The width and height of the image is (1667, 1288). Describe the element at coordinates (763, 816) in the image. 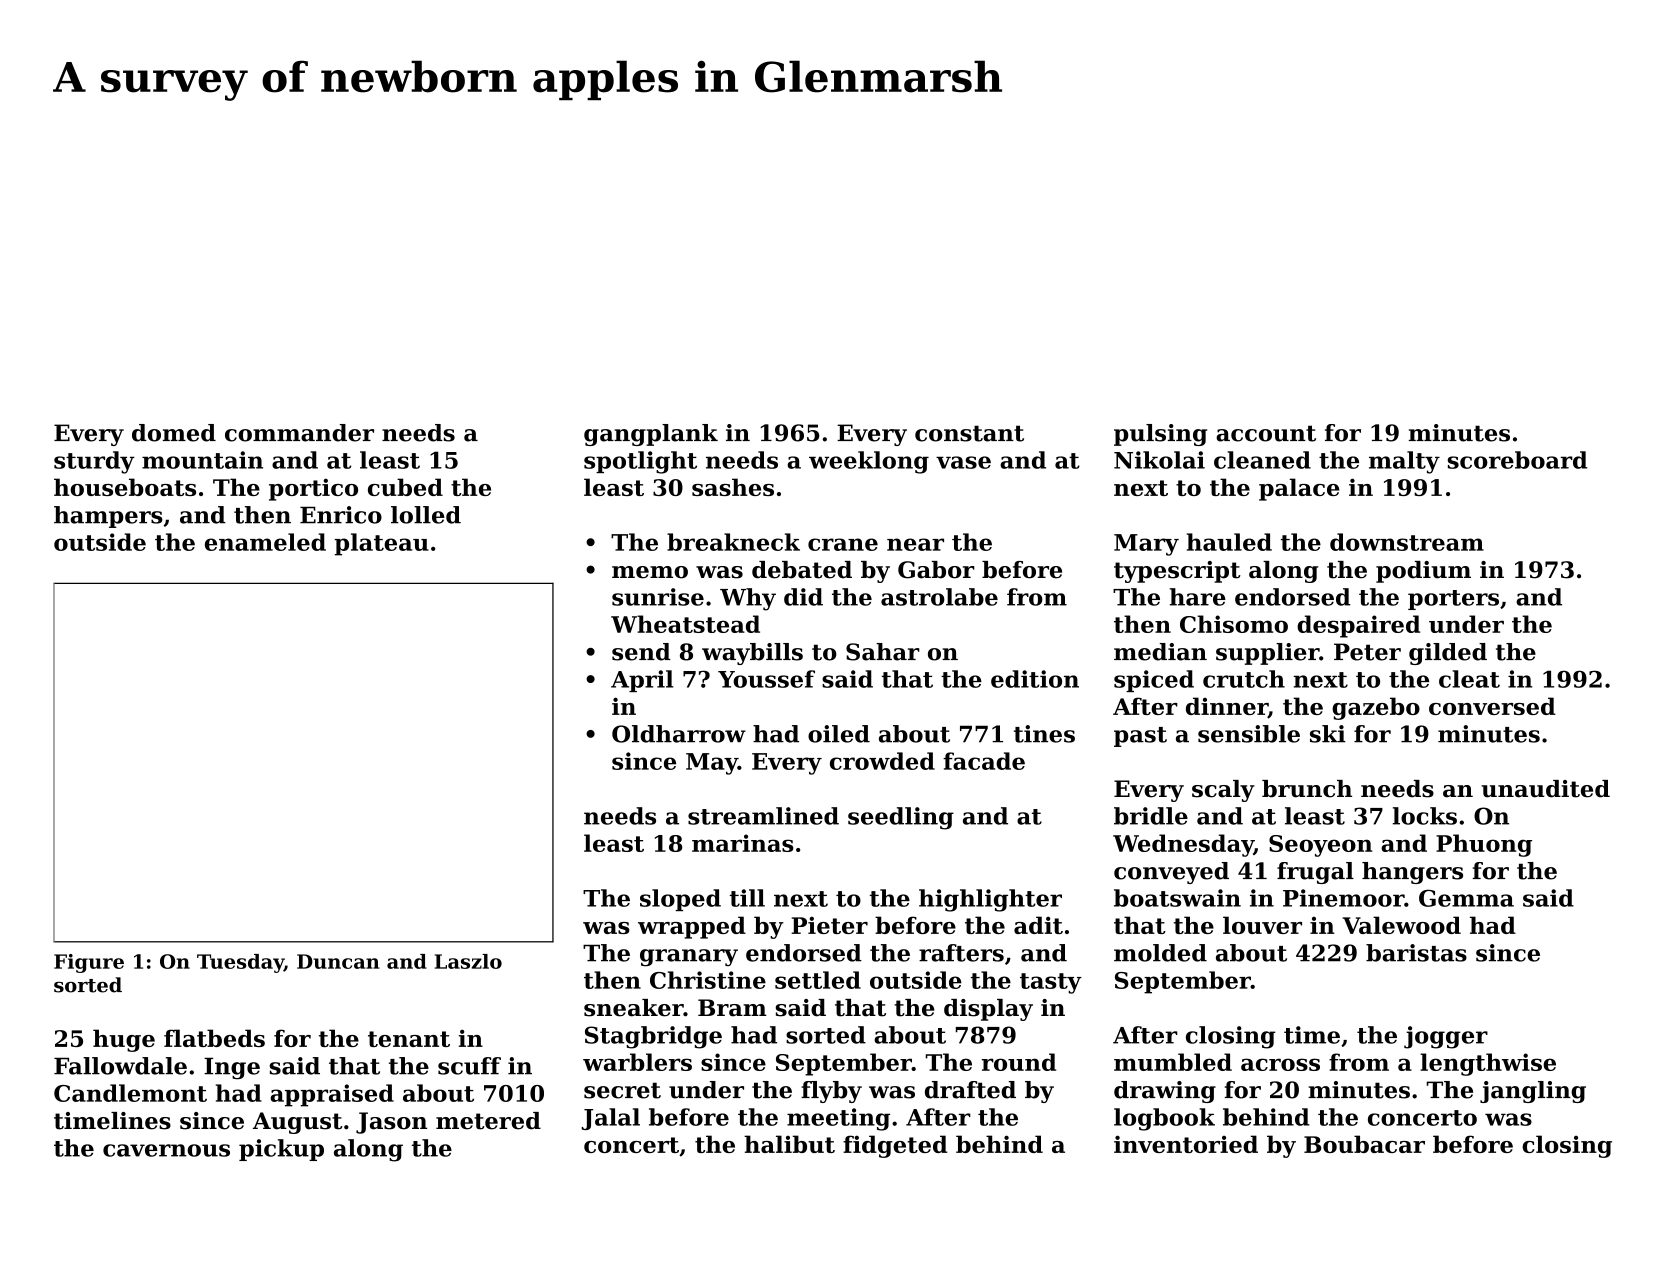

I see `streamlined` at that location.
